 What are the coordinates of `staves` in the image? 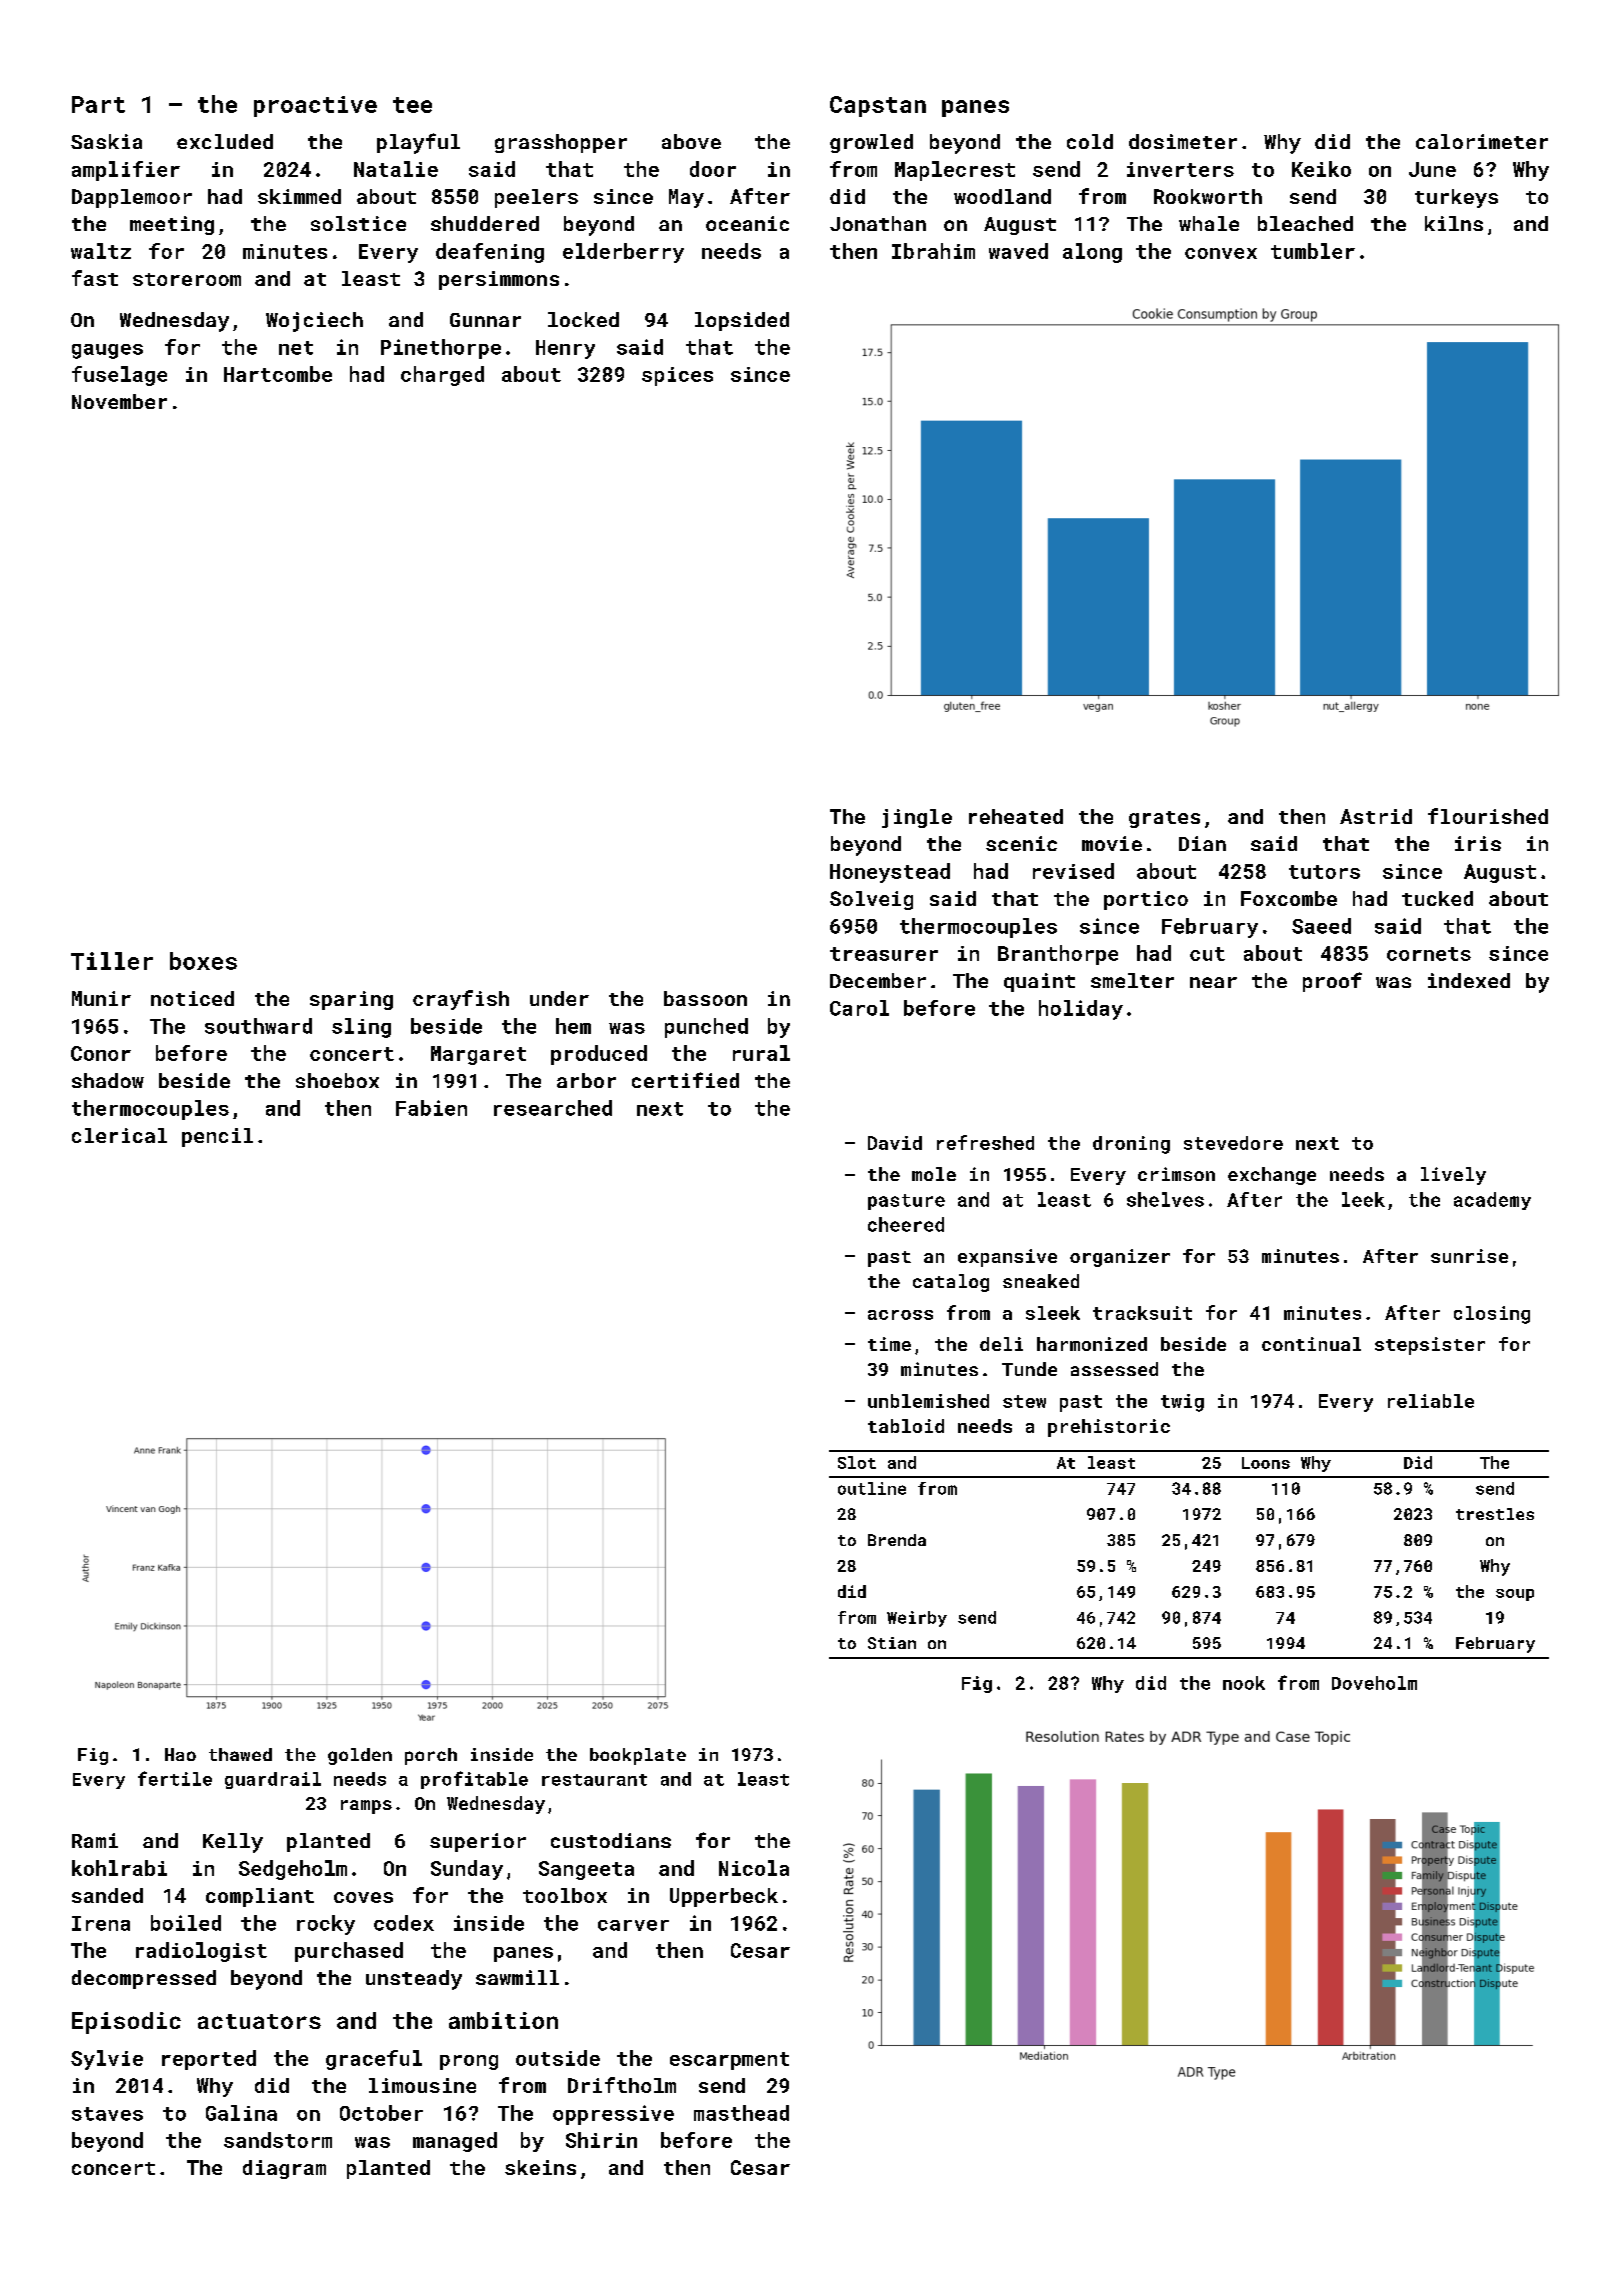 It's located at (107, 2114).
